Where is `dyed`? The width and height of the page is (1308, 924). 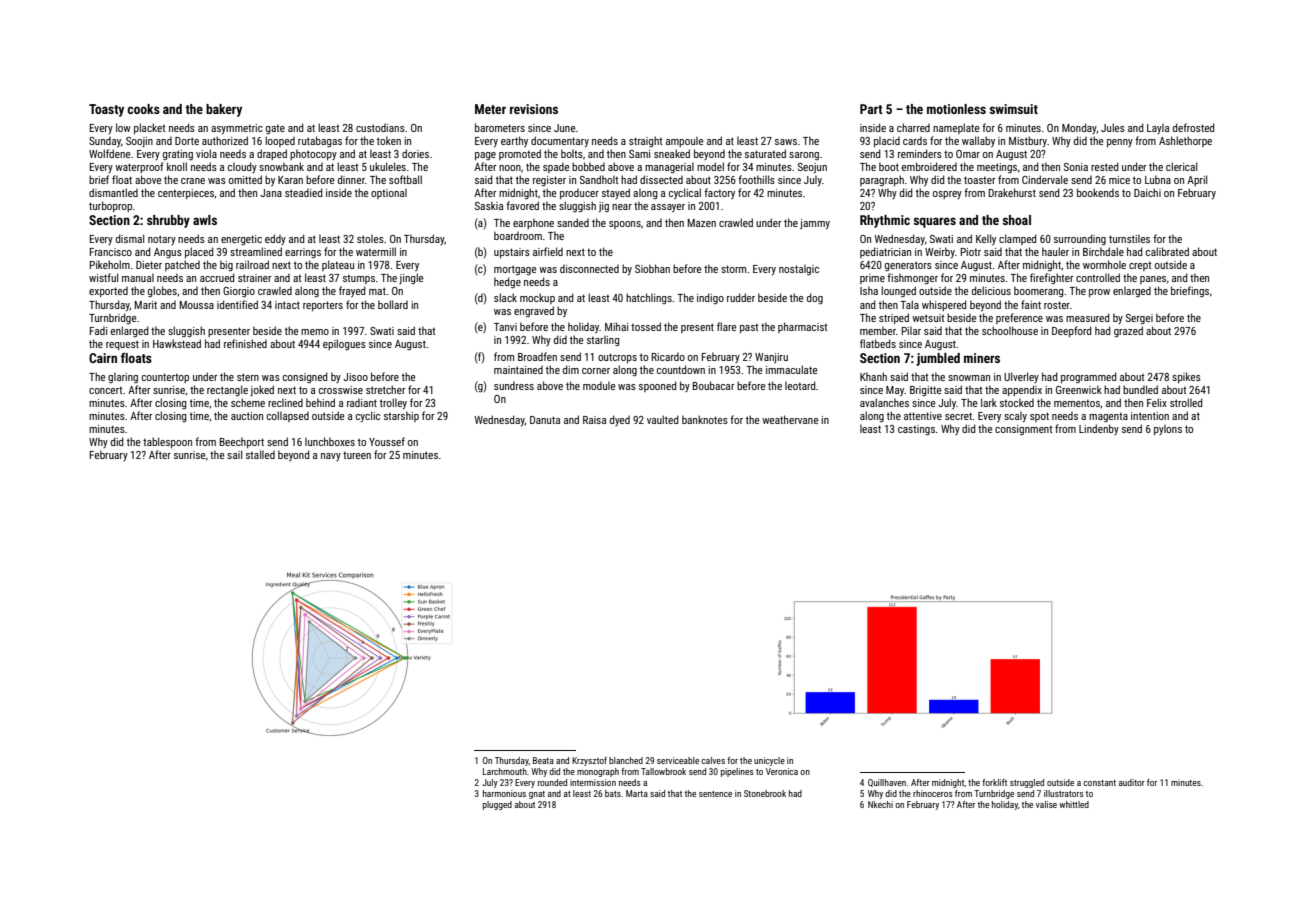 dyed is located at coordinates (620, 420).
